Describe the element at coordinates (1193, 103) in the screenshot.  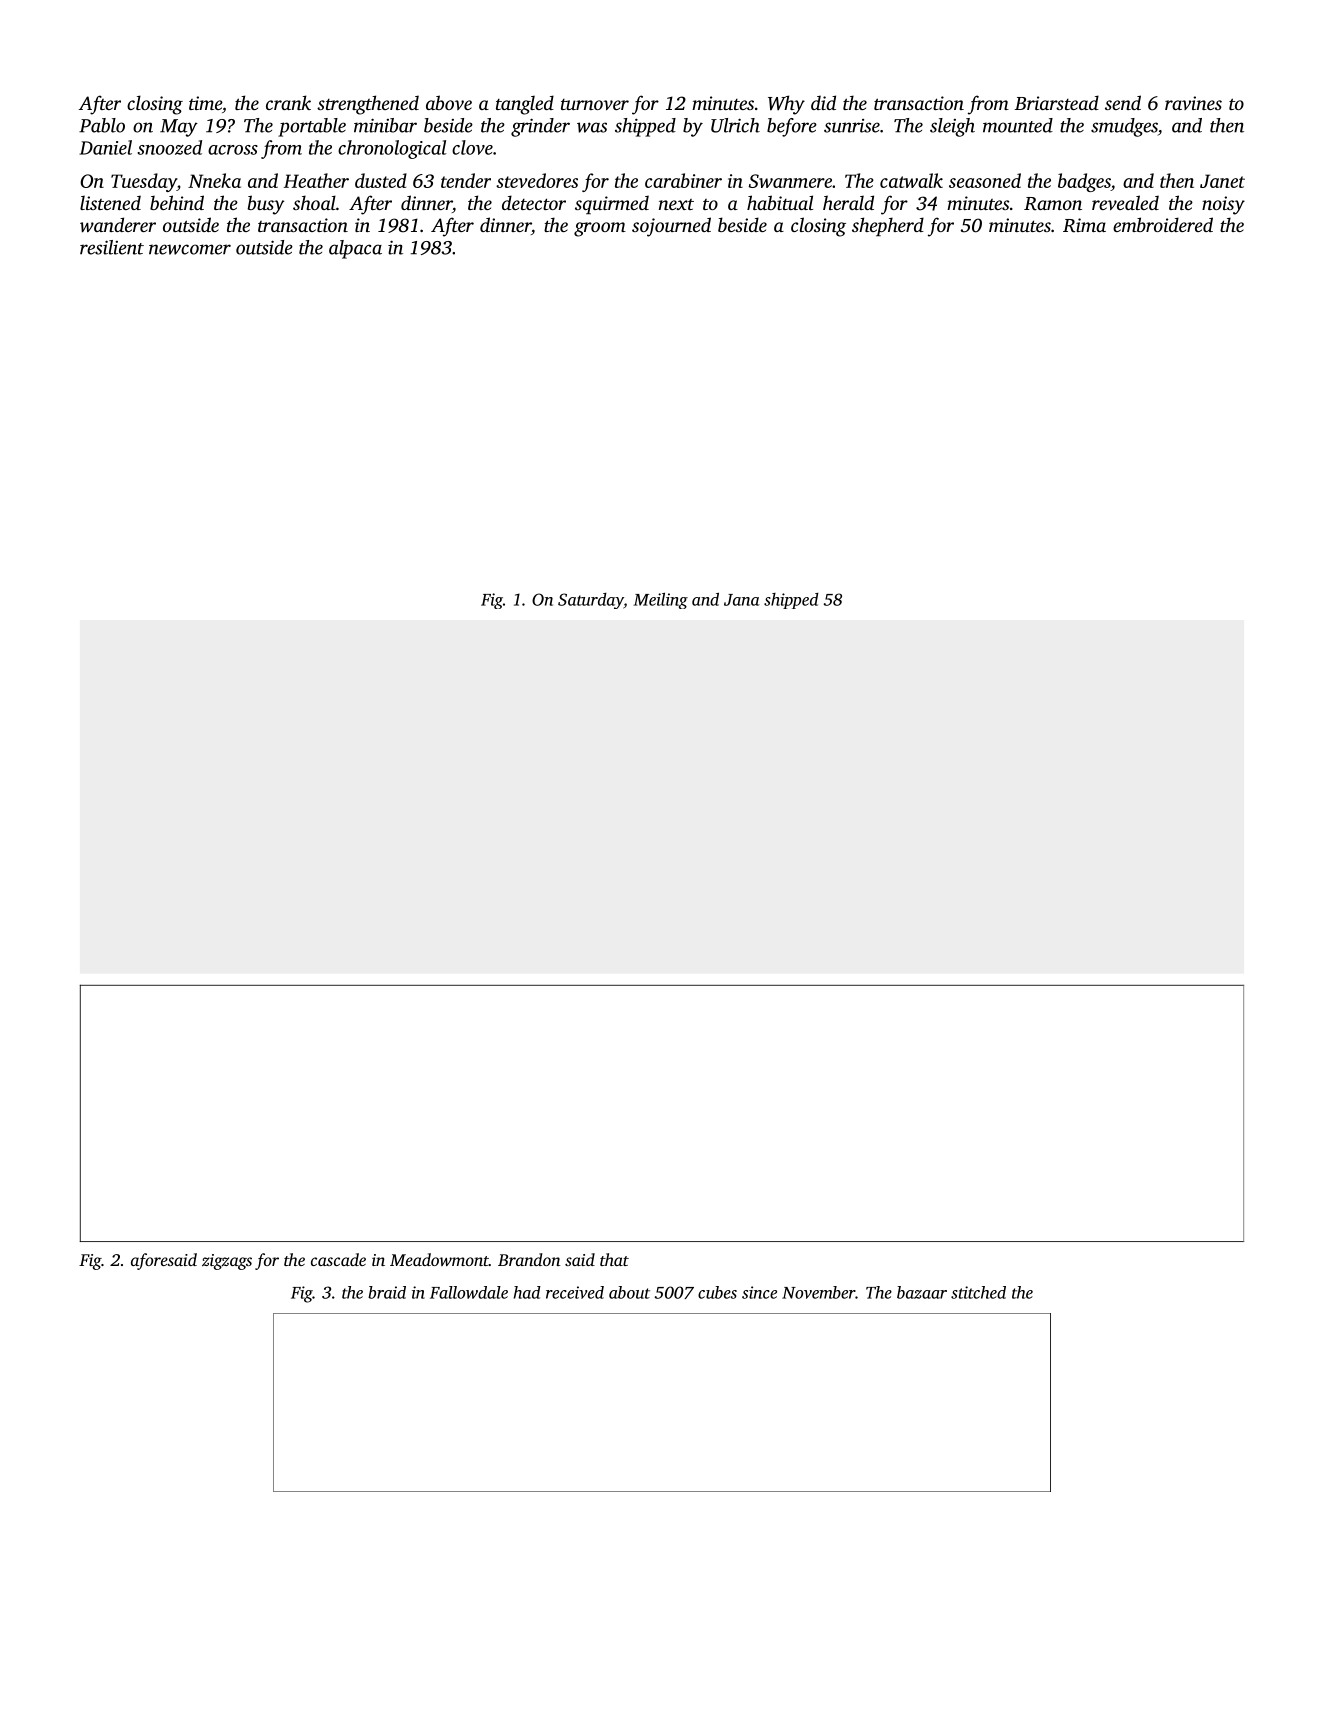
I see `ravines` at that location.
